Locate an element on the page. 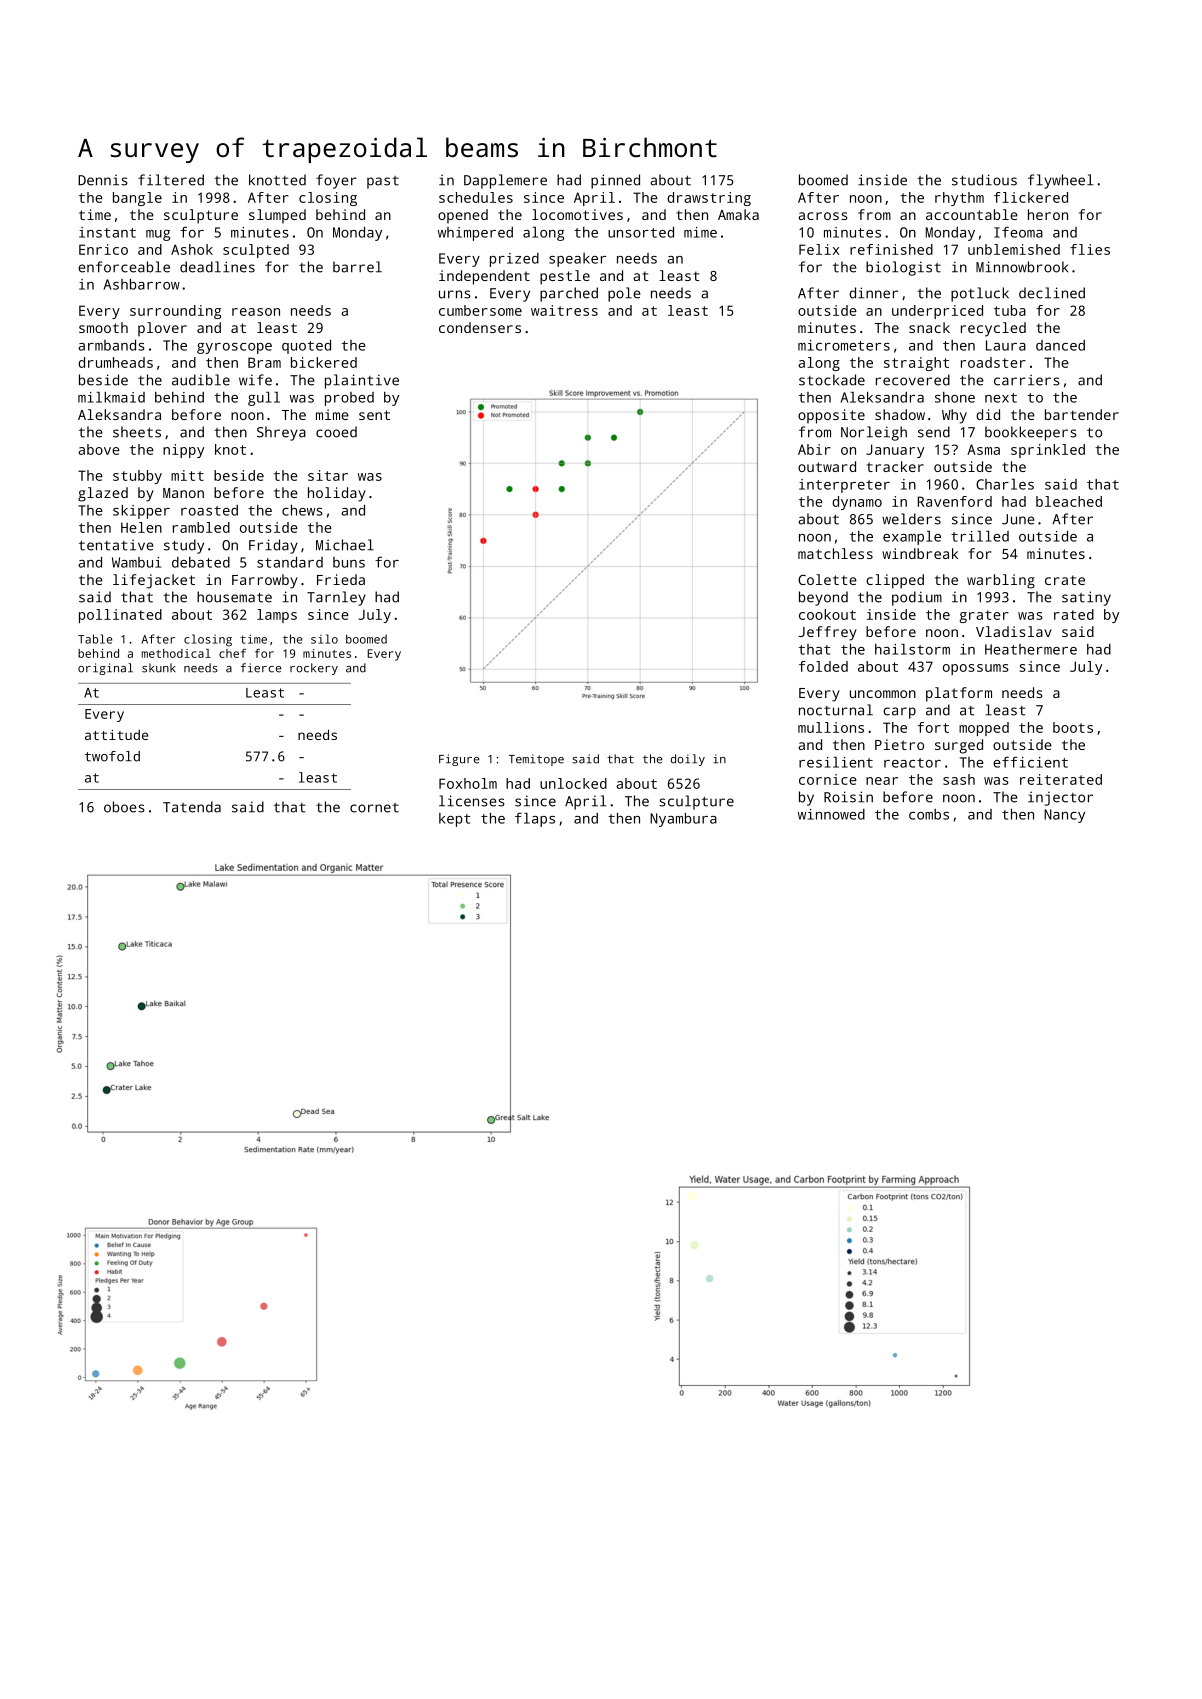  Dennis is located at coordinates (103, 180).
